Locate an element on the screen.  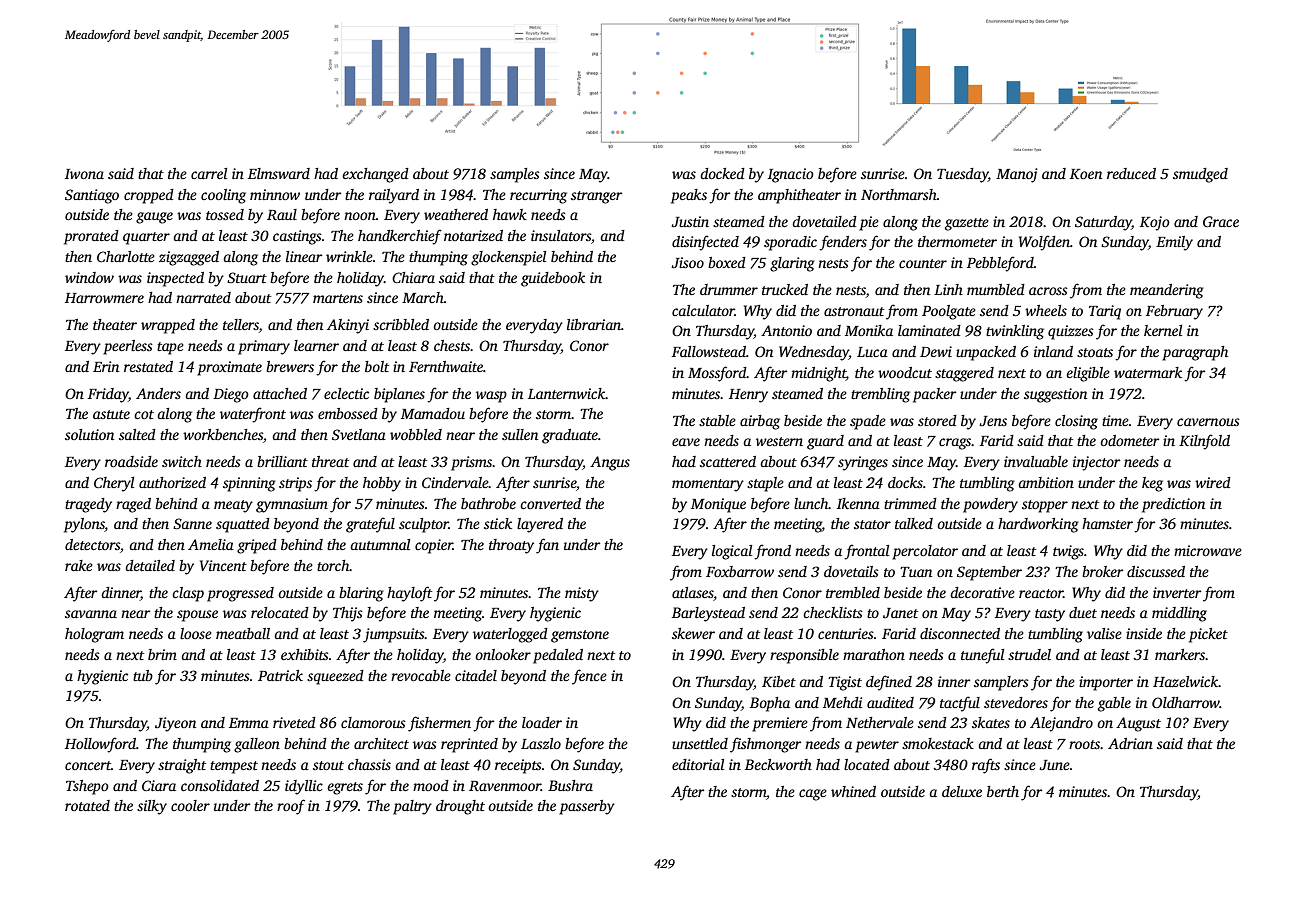
Tariq is located at coordinates (1105, 312).
